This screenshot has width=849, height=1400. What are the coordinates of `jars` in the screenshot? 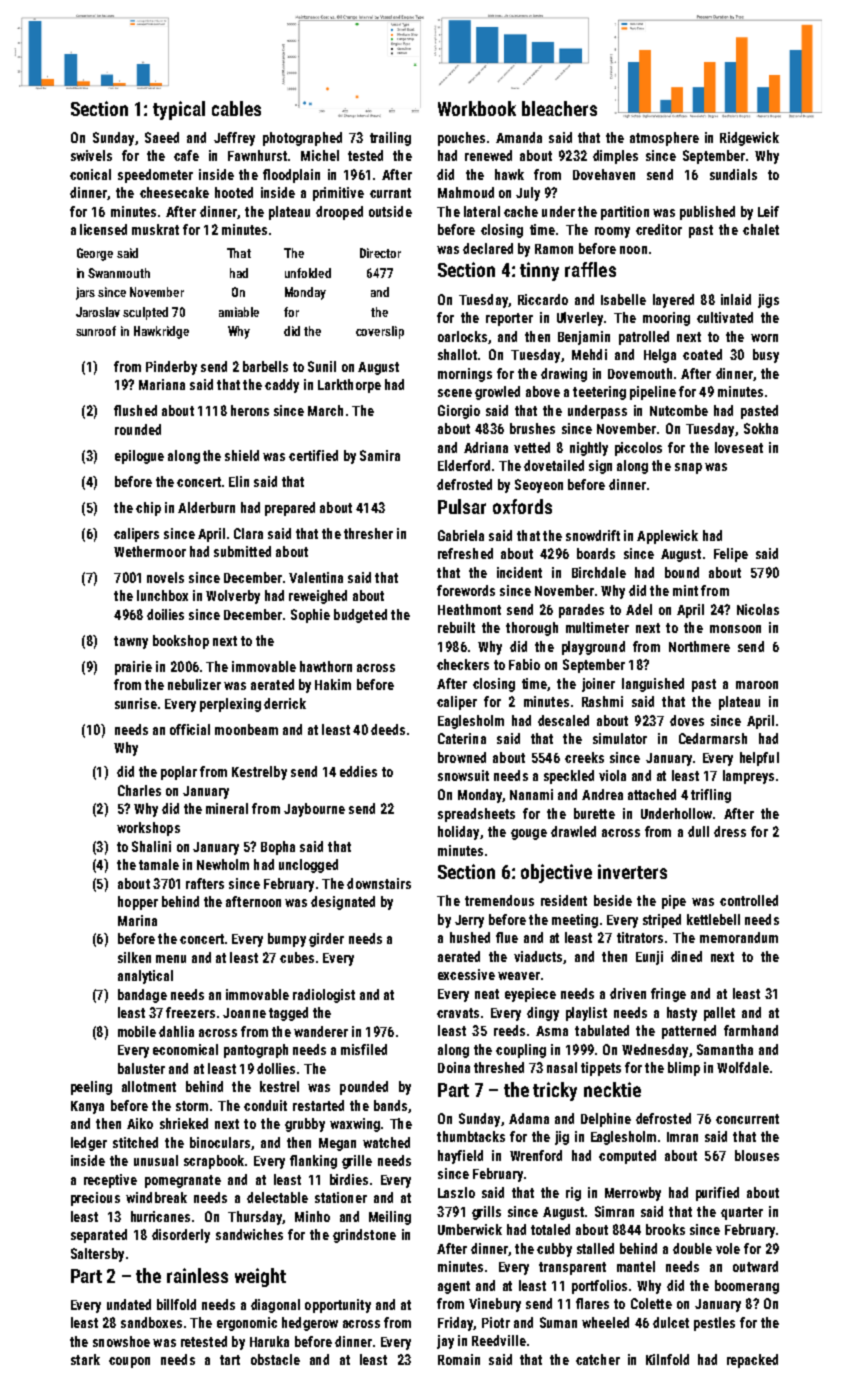 It's located at (85, 293).
